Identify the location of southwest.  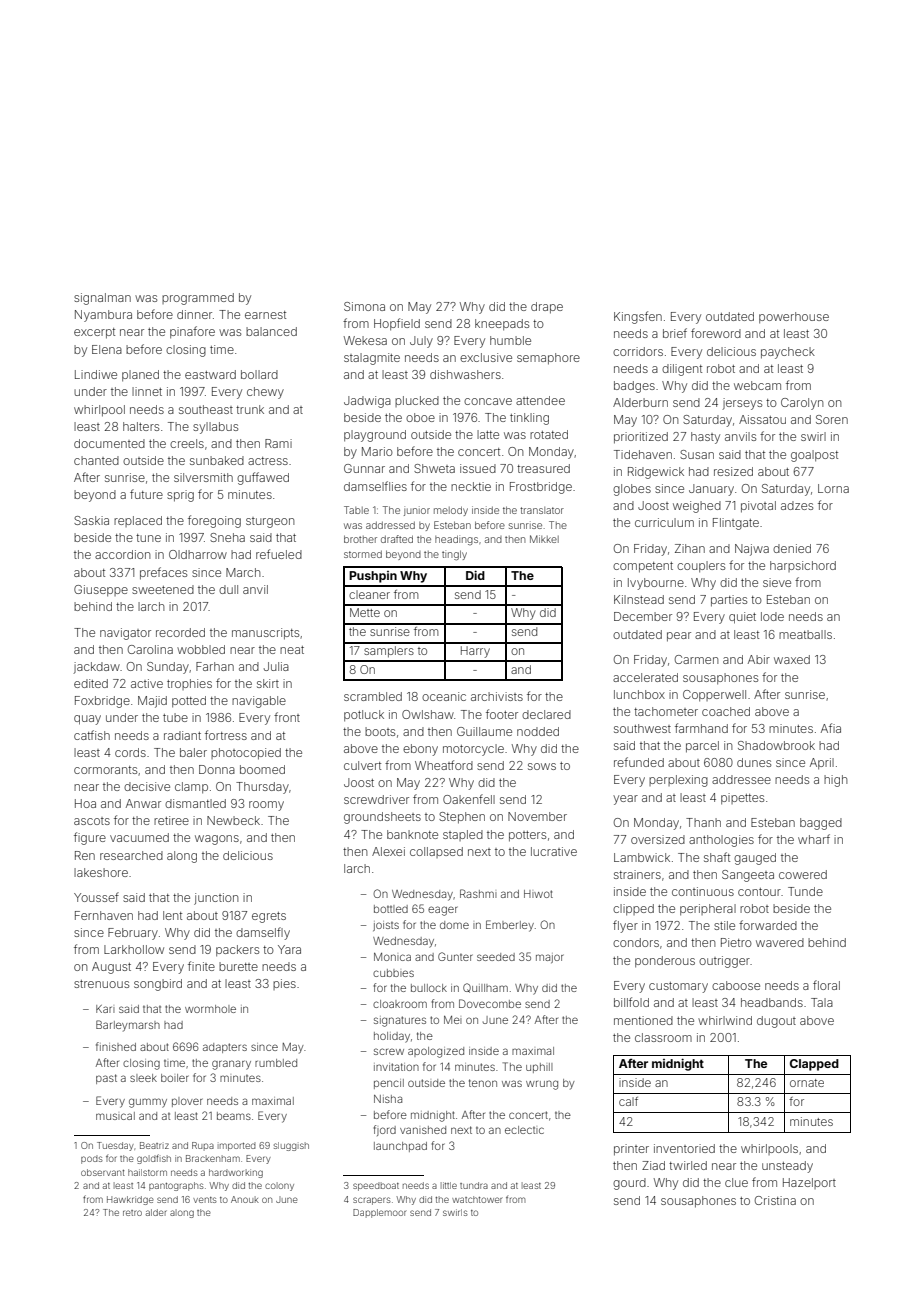
(642, 728).
